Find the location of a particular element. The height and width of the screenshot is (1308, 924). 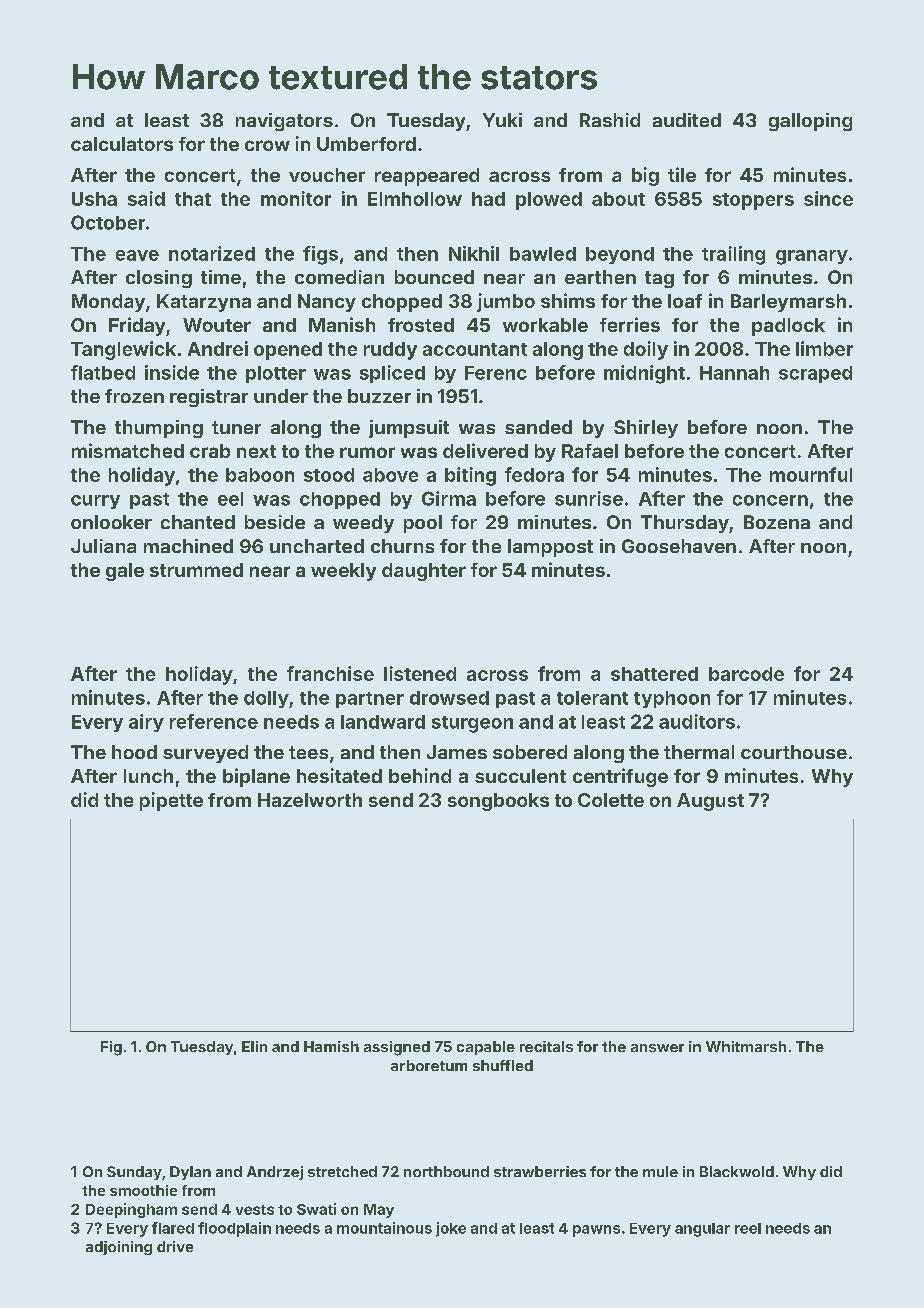

capable is located at coordinates (486, 1048).
